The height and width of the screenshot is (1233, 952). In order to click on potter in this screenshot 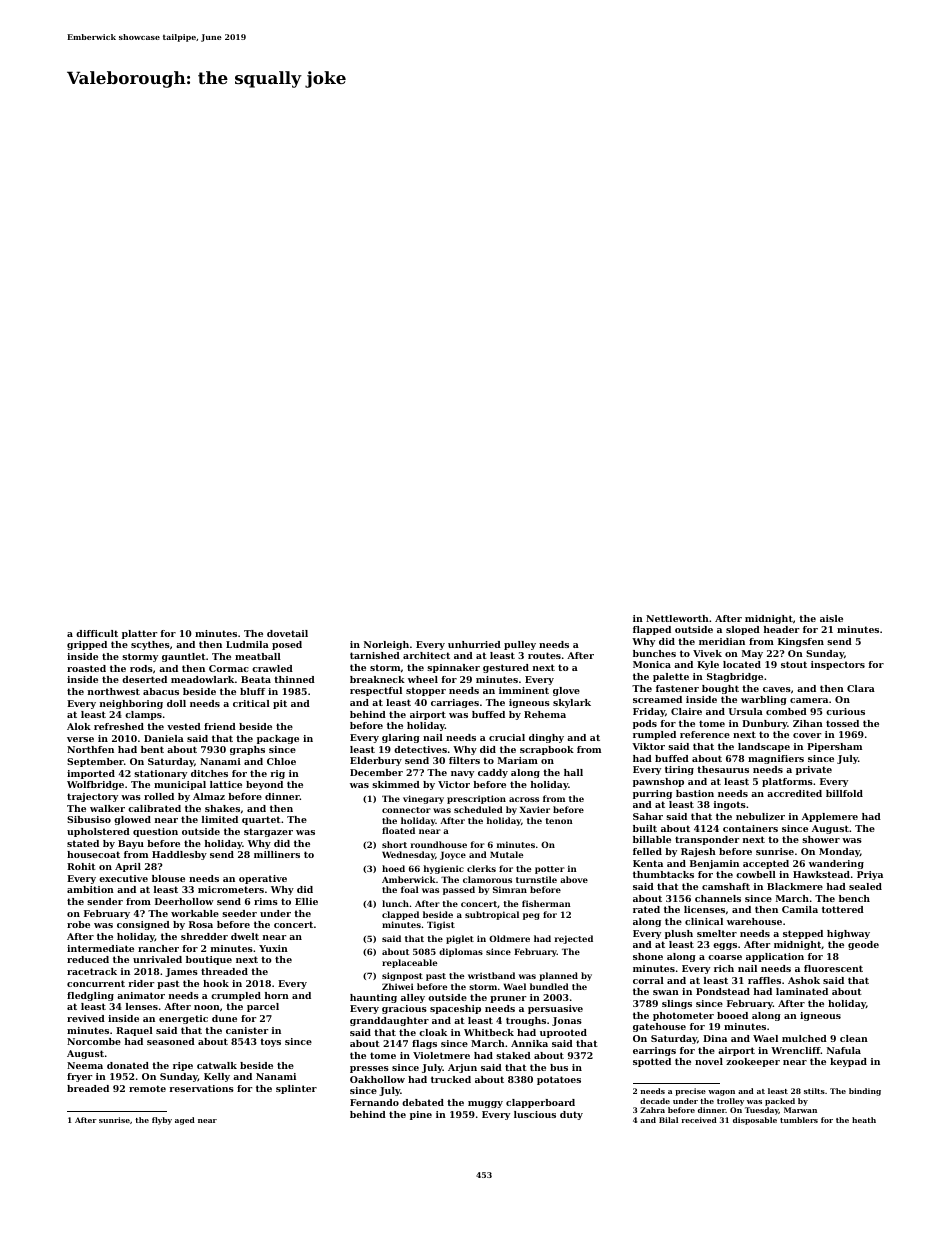, I will do `click(550, 870)`.
